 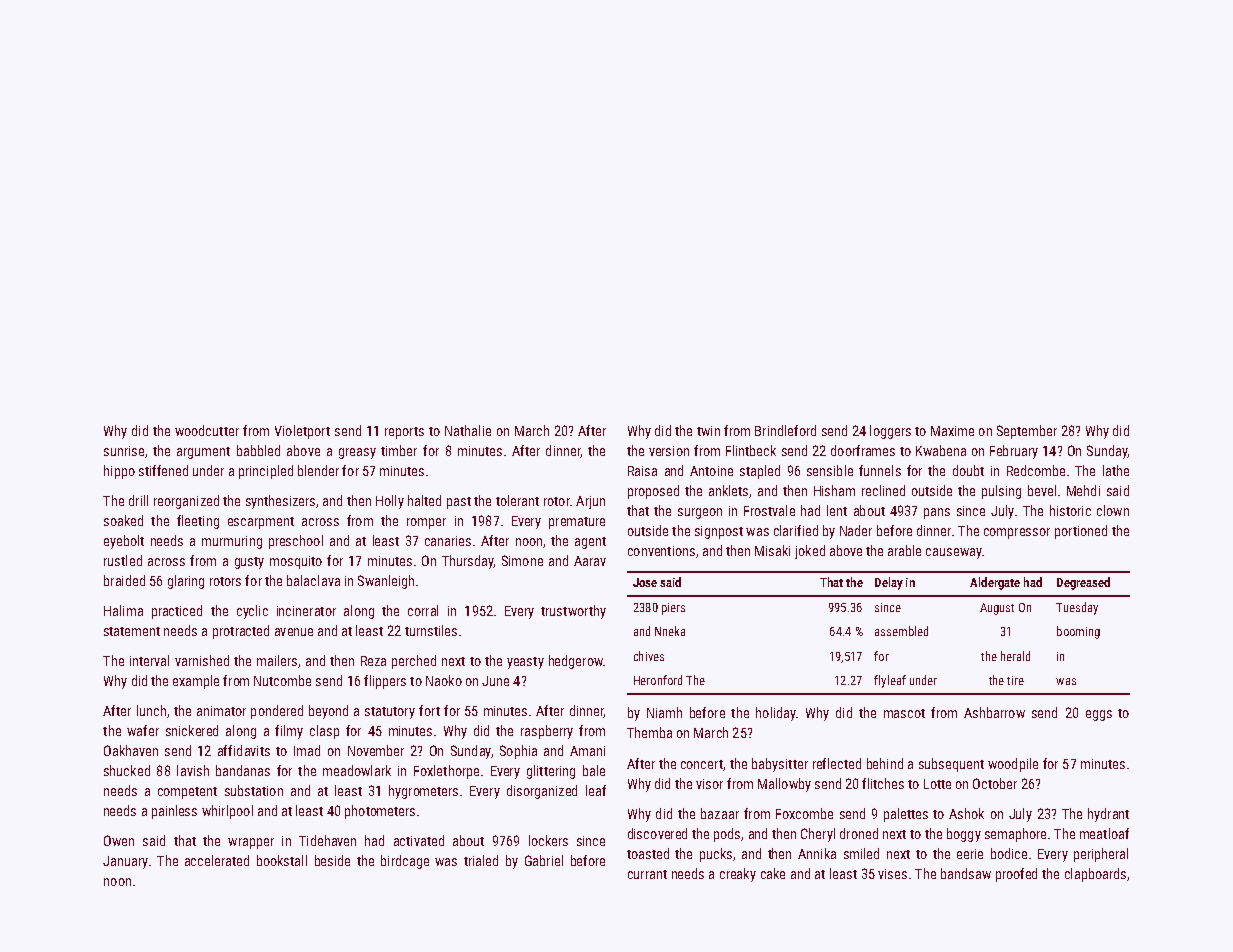 What do you see at coordinates (952, 431) in the page?
I see `Maxime` at bounding box center [952, 431].
